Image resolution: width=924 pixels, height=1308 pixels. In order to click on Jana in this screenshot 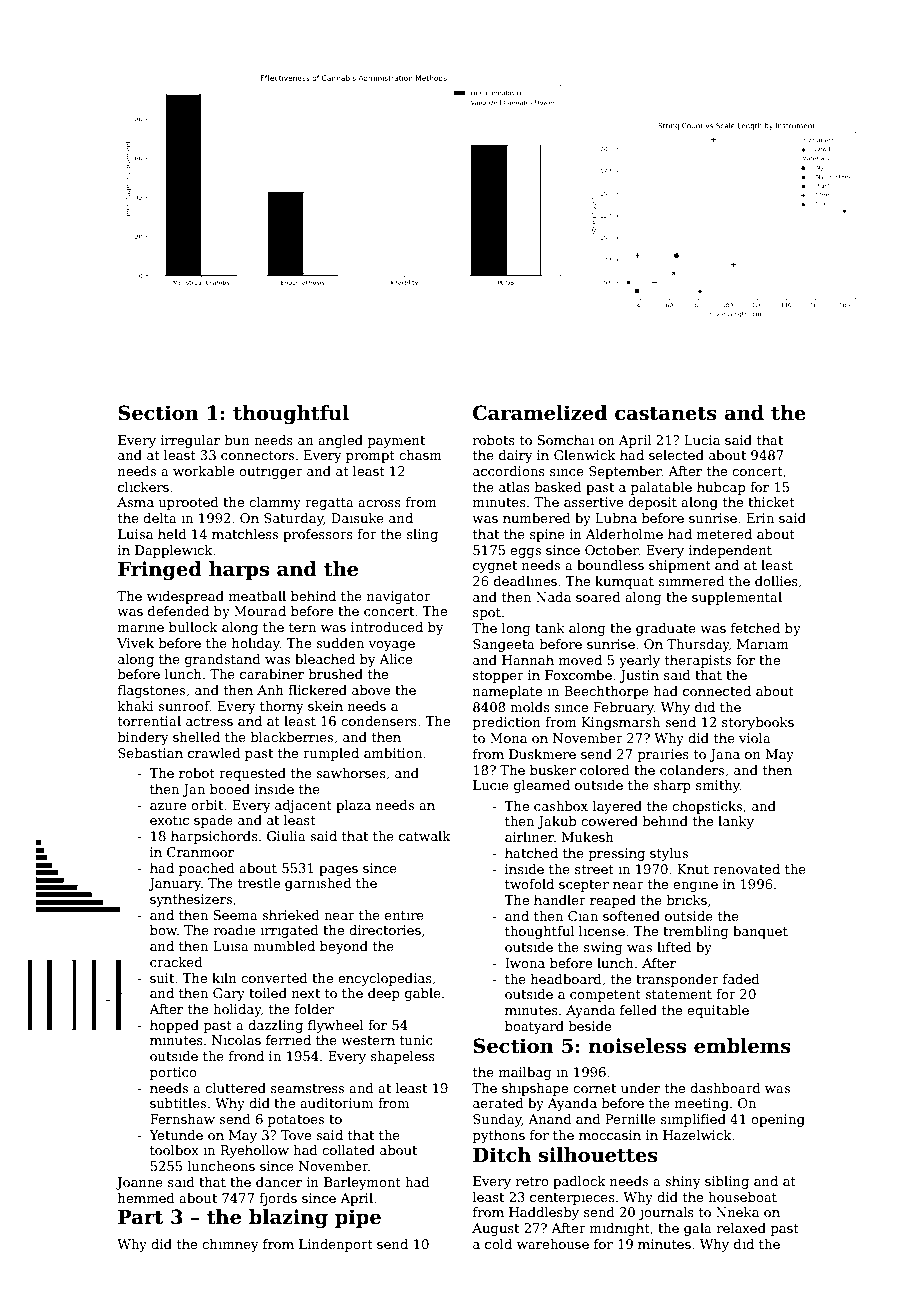, I will do `click(724, 755)`.
